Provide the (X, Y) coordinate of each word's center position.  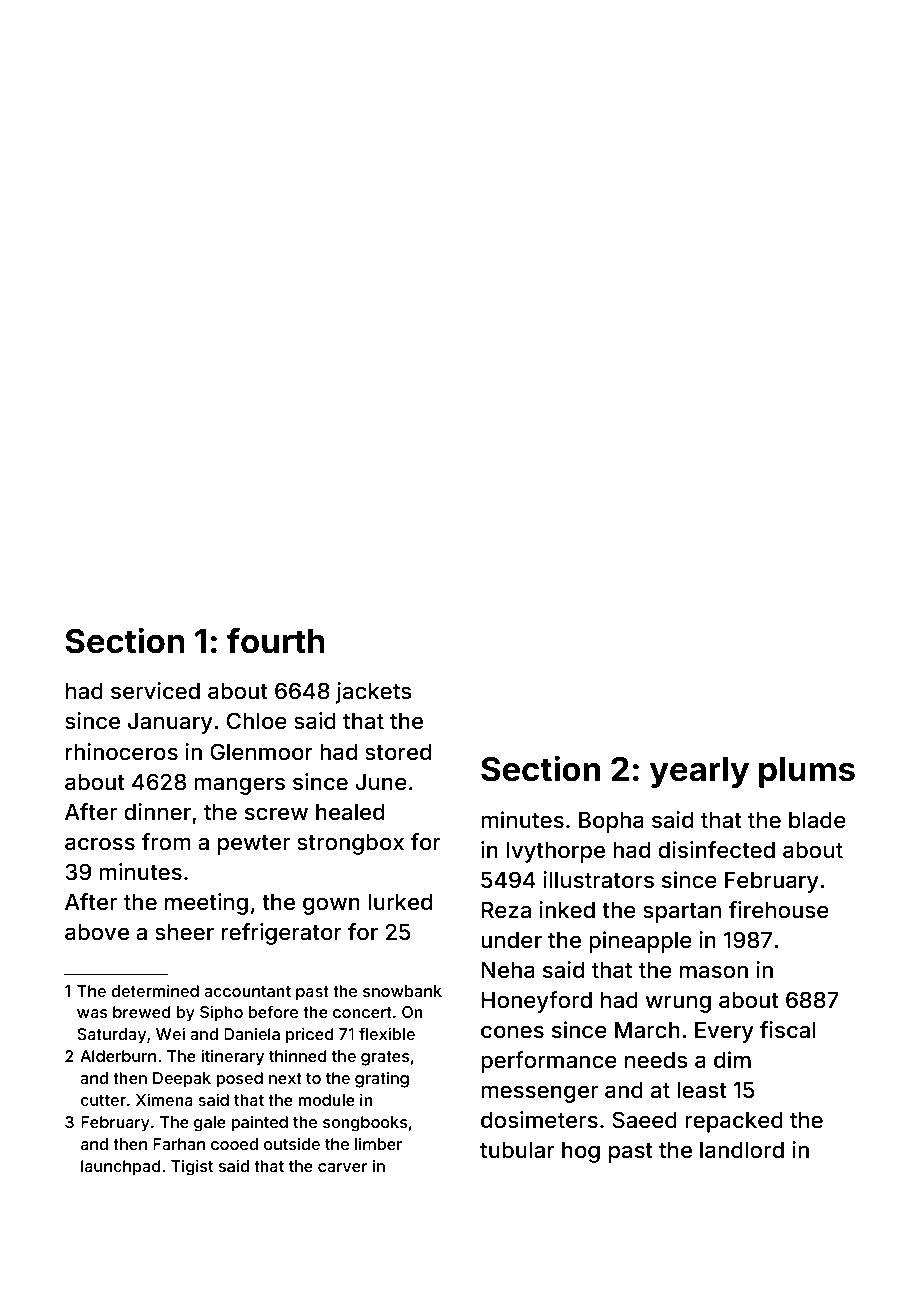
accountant (247, 991)
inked (567, 910)
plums (807, 772)
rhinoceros (122, 752)
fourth (276, 641)
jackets (374, 693)
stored (398, 752)
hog (581, 1152)
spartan (682, 913)
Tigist (192, 1168)
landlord (742, 1150)
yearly (699, 772)
